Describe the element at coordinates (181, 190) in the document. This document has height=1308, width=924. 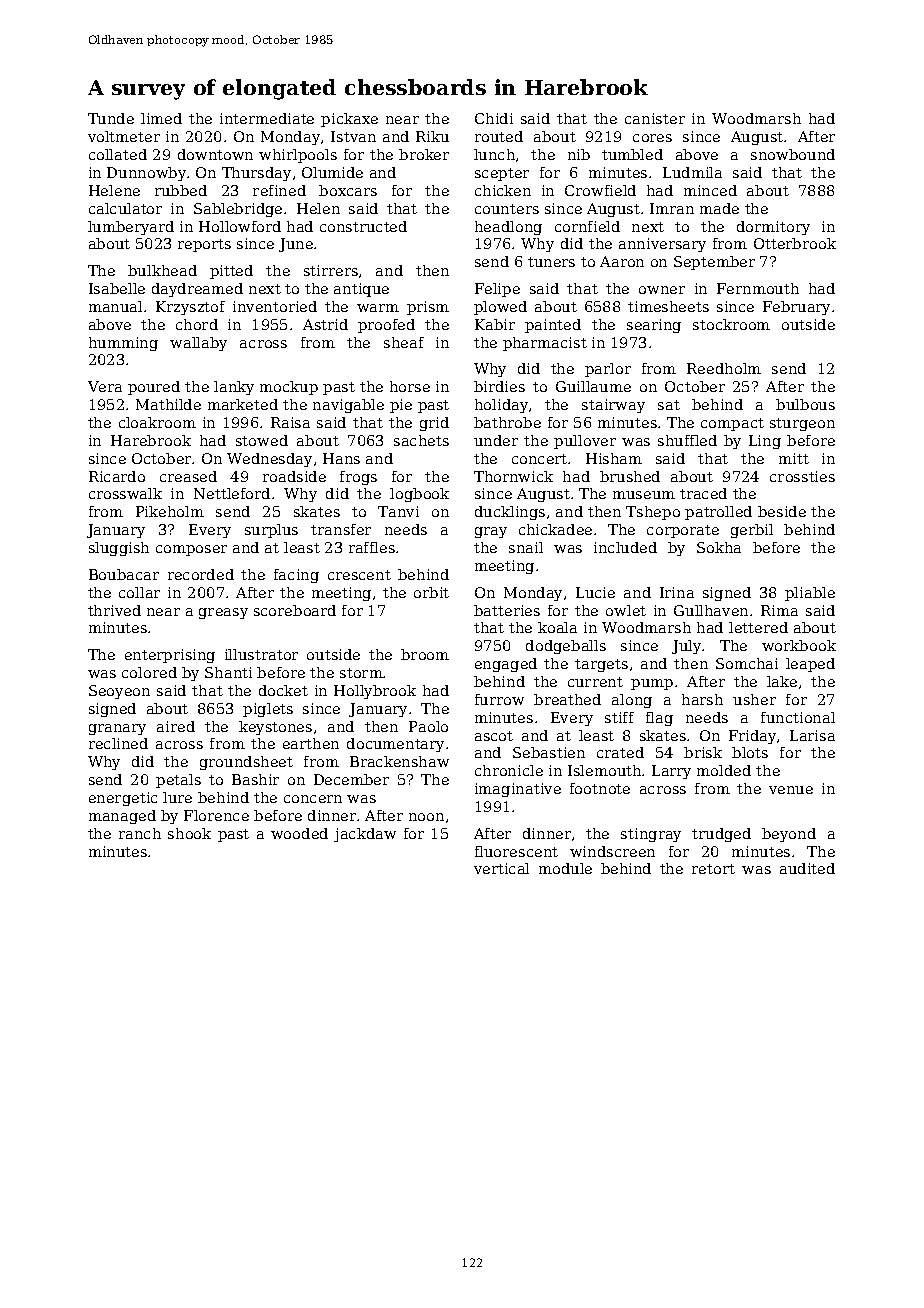
I see `rubbed` at that location.
